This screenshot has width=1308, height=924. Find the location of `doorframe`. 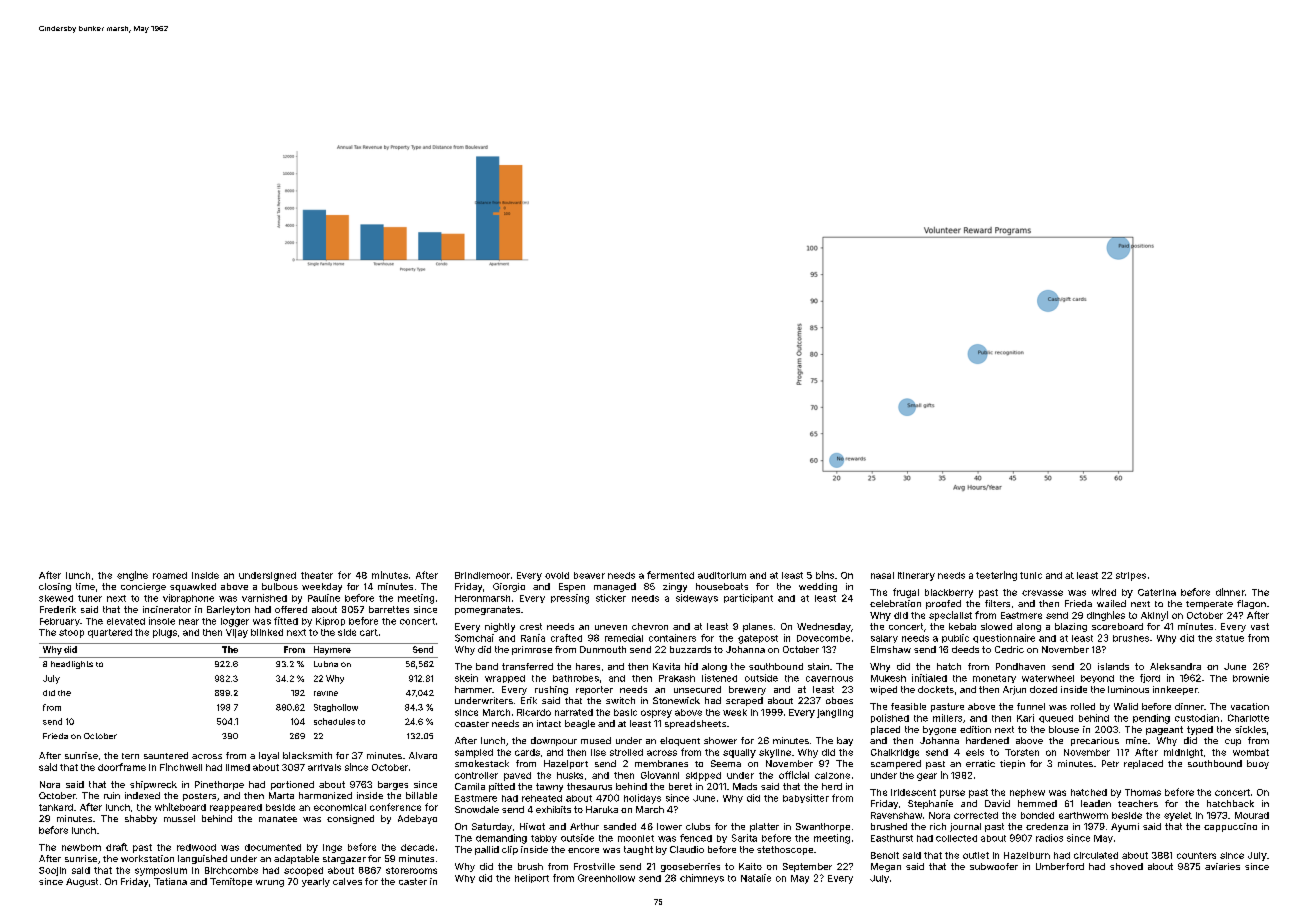

doorframe is located at coordinates (122, 767).
